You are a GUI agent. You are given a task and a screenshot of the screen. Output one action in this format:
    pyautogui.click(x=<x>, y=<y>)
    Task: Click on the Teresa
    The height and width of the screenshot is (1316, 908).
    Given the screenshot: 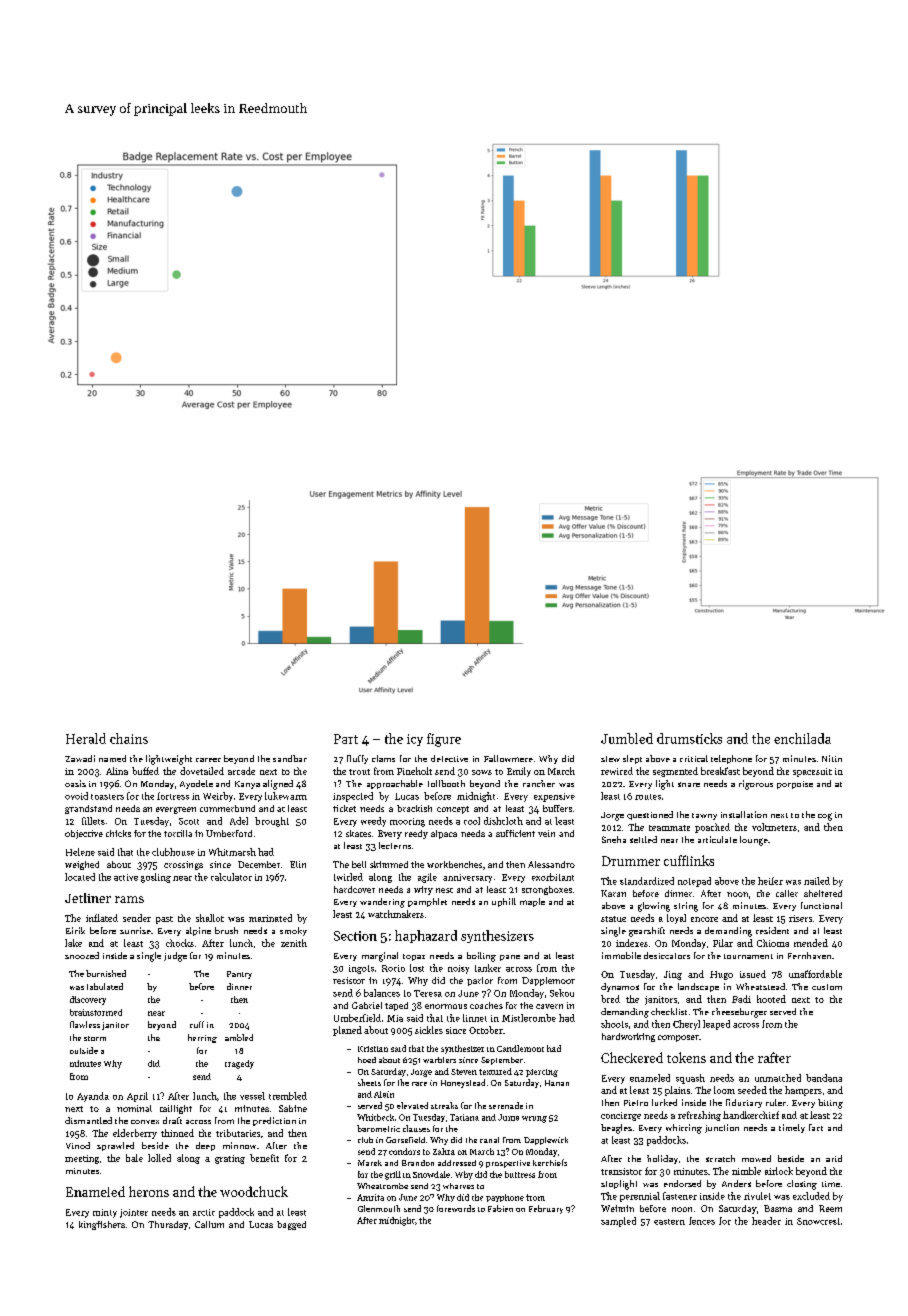 What is the action you would take?
    pyautogui.click(x=428, y=993)
